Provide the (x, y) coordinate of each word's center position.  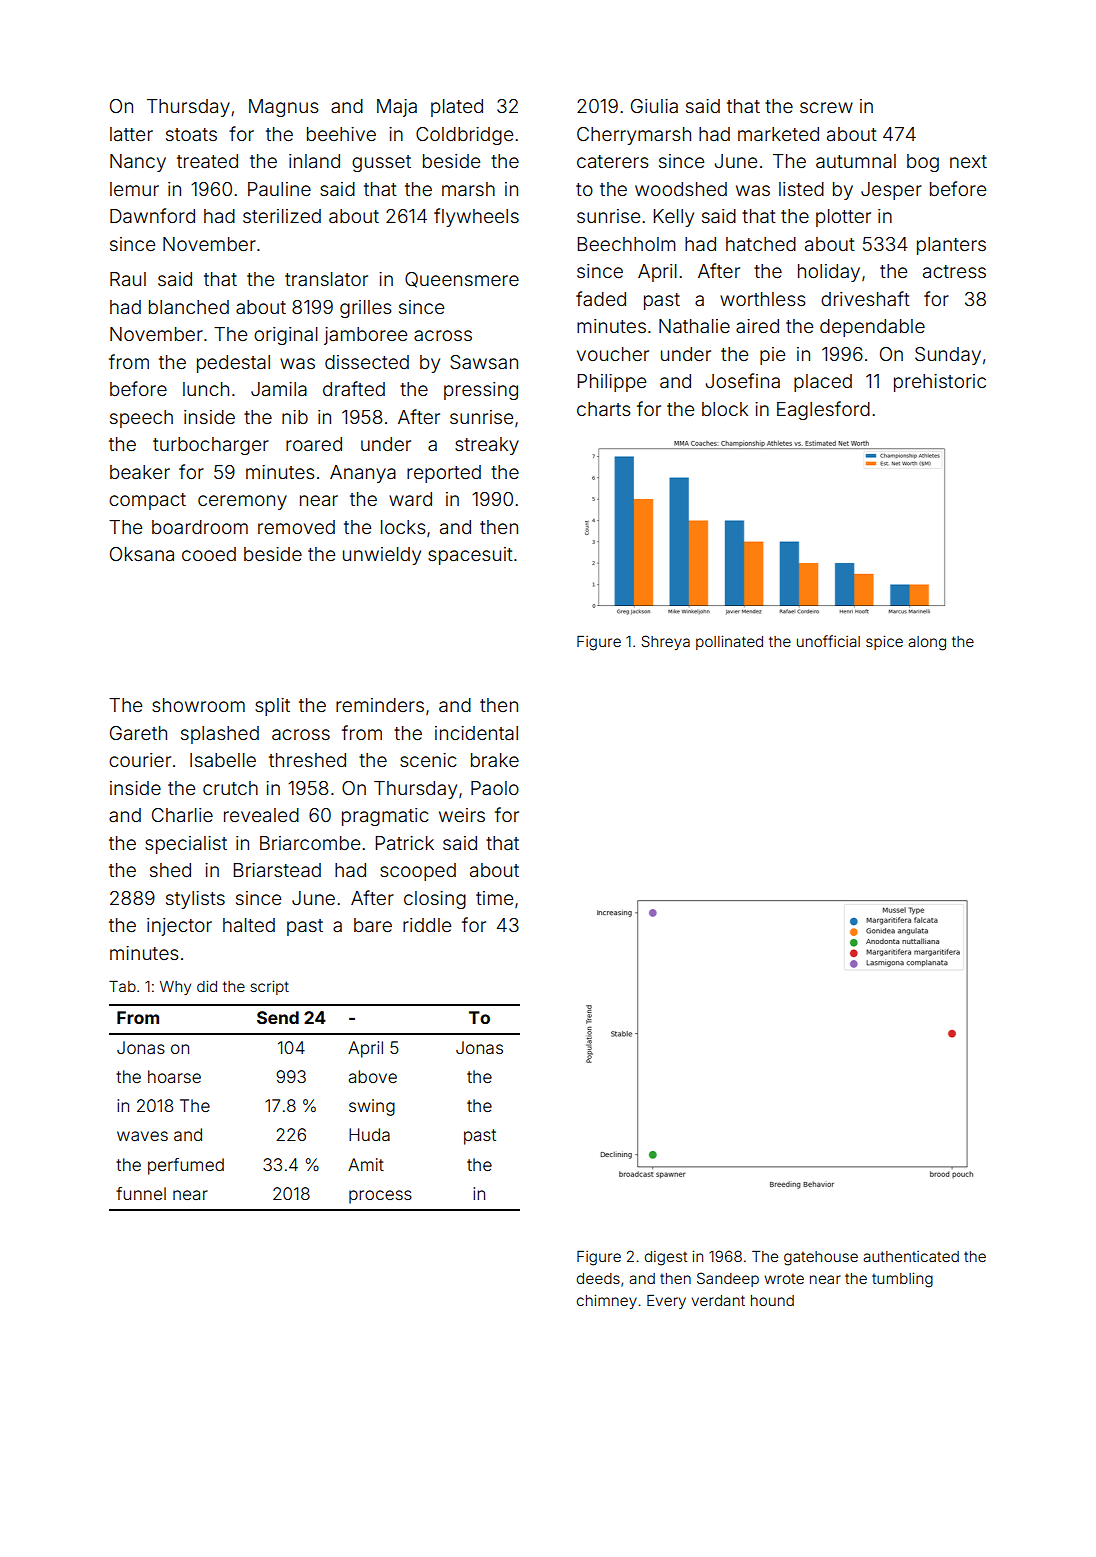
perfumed (186, 1166)
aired (757, 326)
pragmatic (385, 817)
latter (131, 134)
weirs (462, 815)
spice (884, 642)
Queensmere (462, 280)
